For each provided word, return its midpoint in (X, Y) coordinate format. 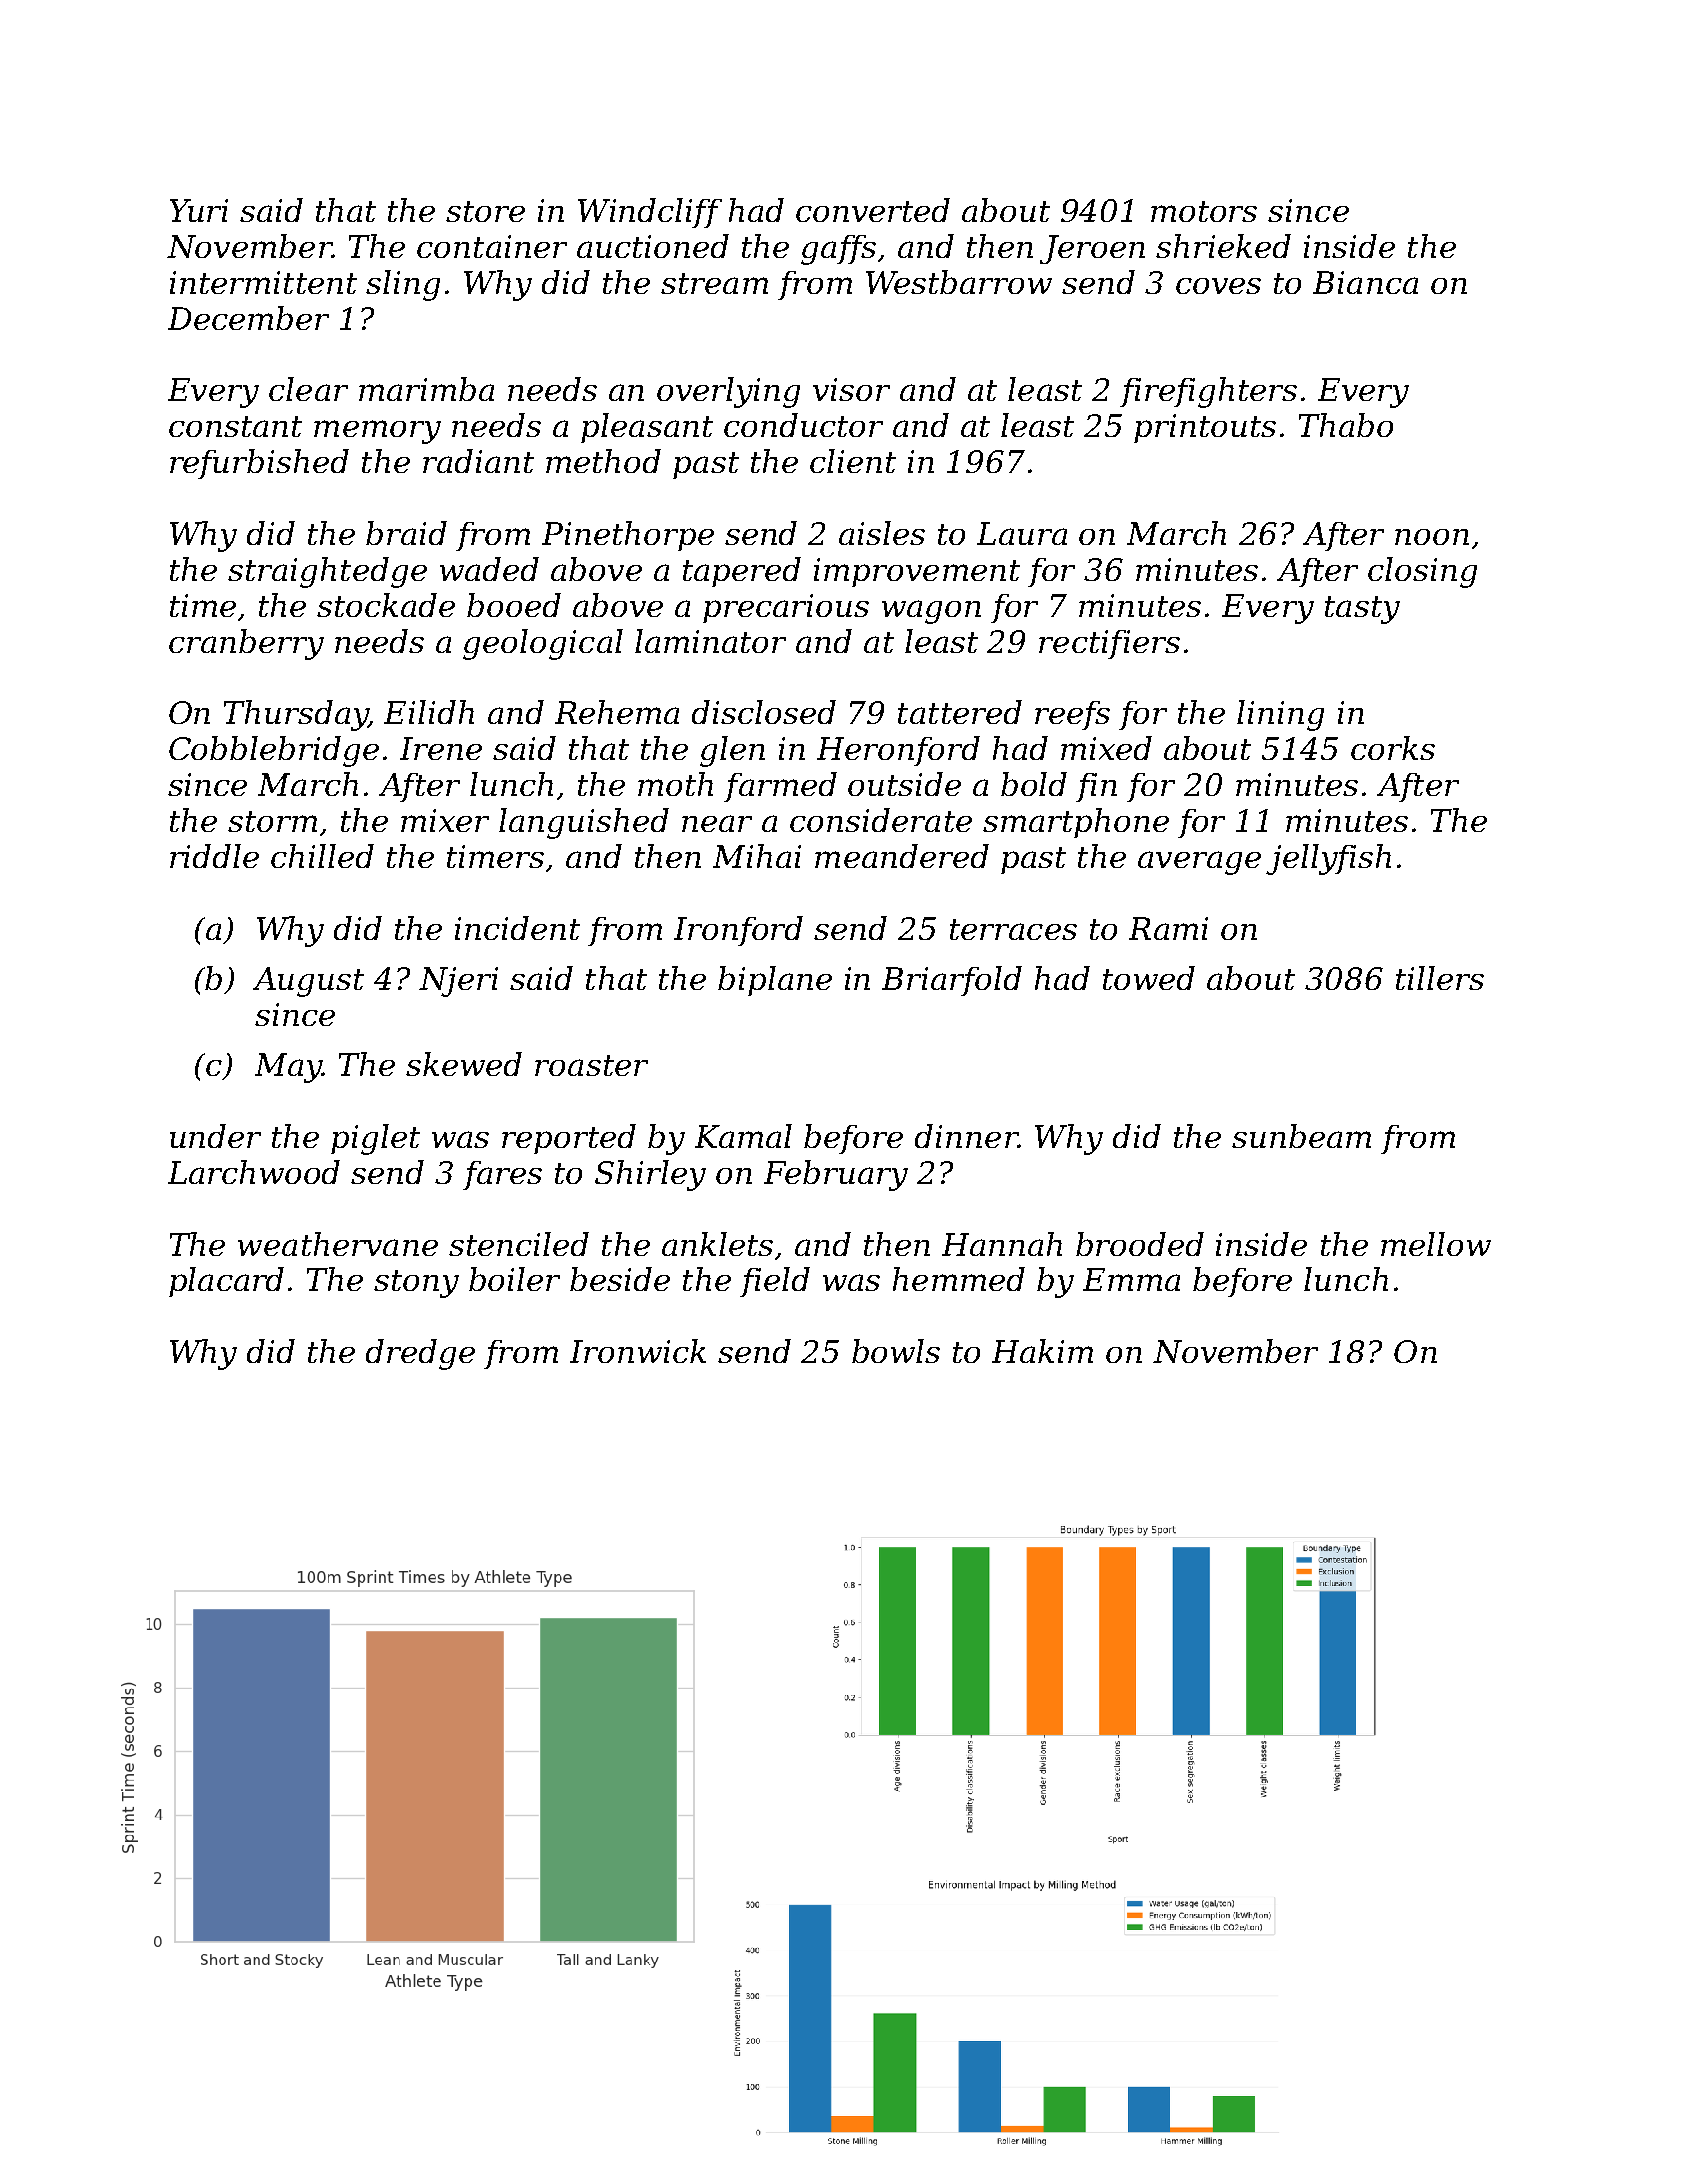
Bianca (1365, 282)
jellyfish (1328, 859)
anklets (717, 1244)
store (485, 211)
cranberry (246, 644)
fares (502, 1175)
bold (1034, 784)
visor (851, 389)
